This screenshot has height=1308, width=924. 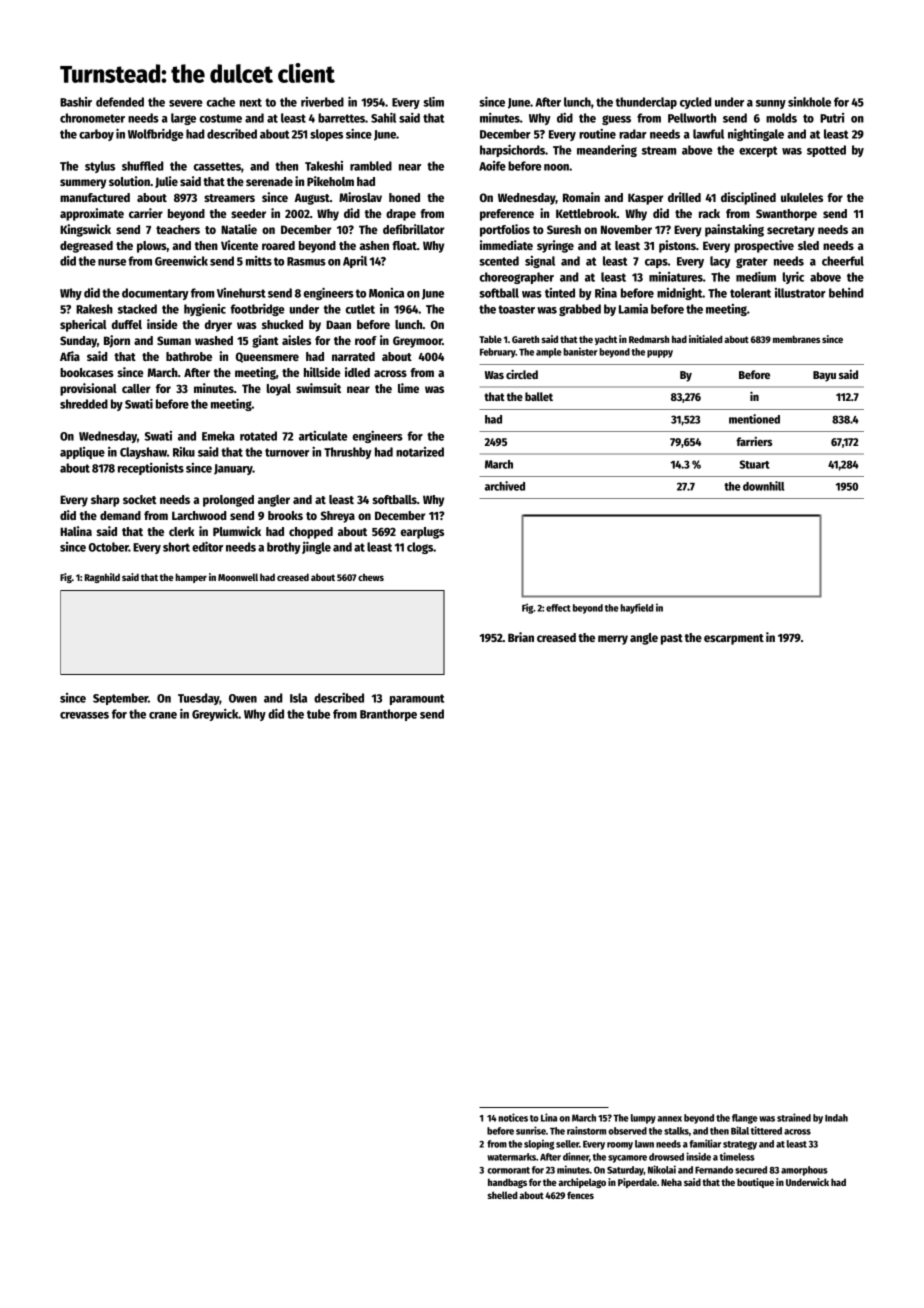 What do you see at coordinates (809, 102) in the screenshot?
I see `sinkhole` at bounding box center [809, 102].
